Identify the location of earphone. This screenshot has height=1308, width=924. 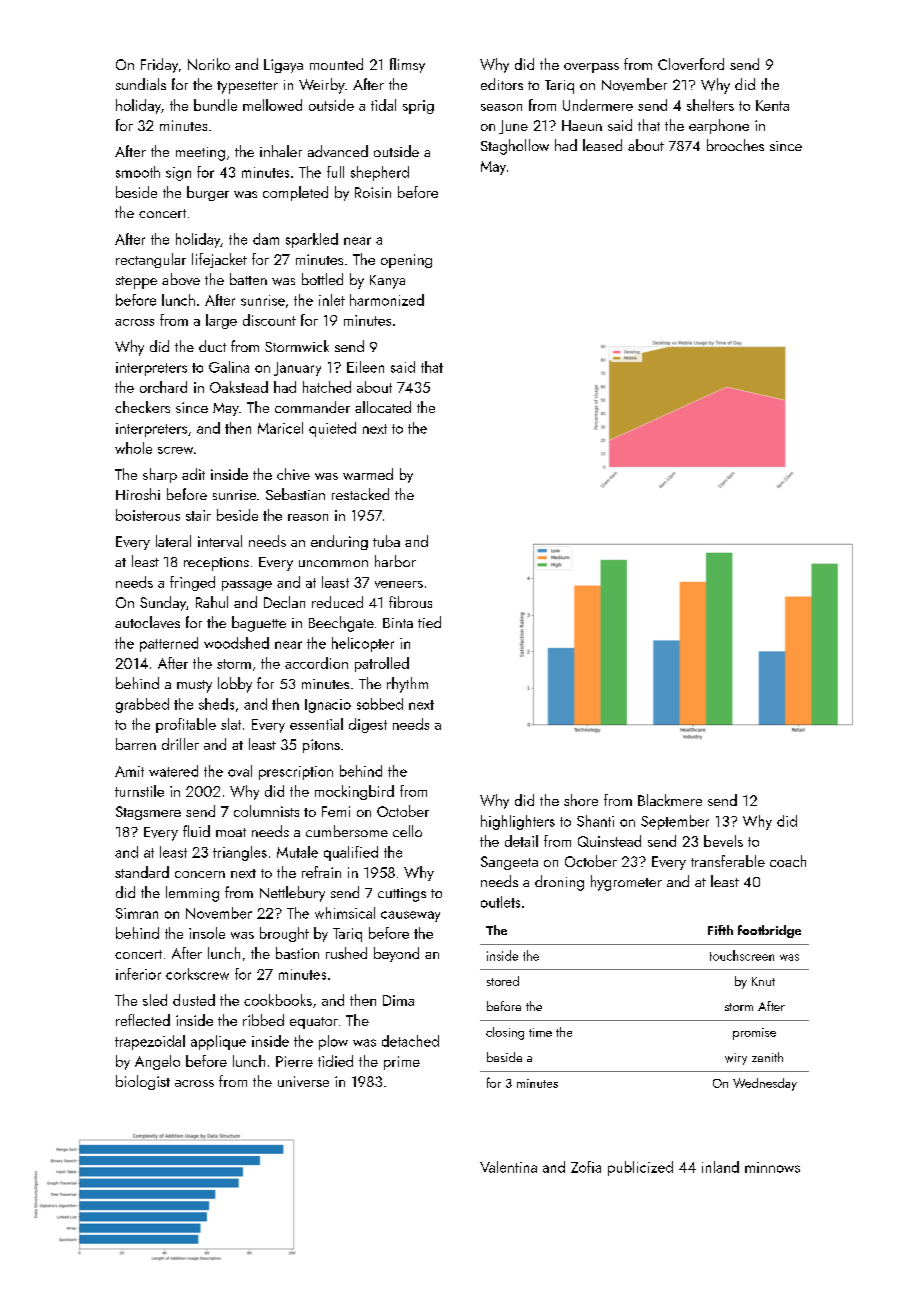
(719, 126).
